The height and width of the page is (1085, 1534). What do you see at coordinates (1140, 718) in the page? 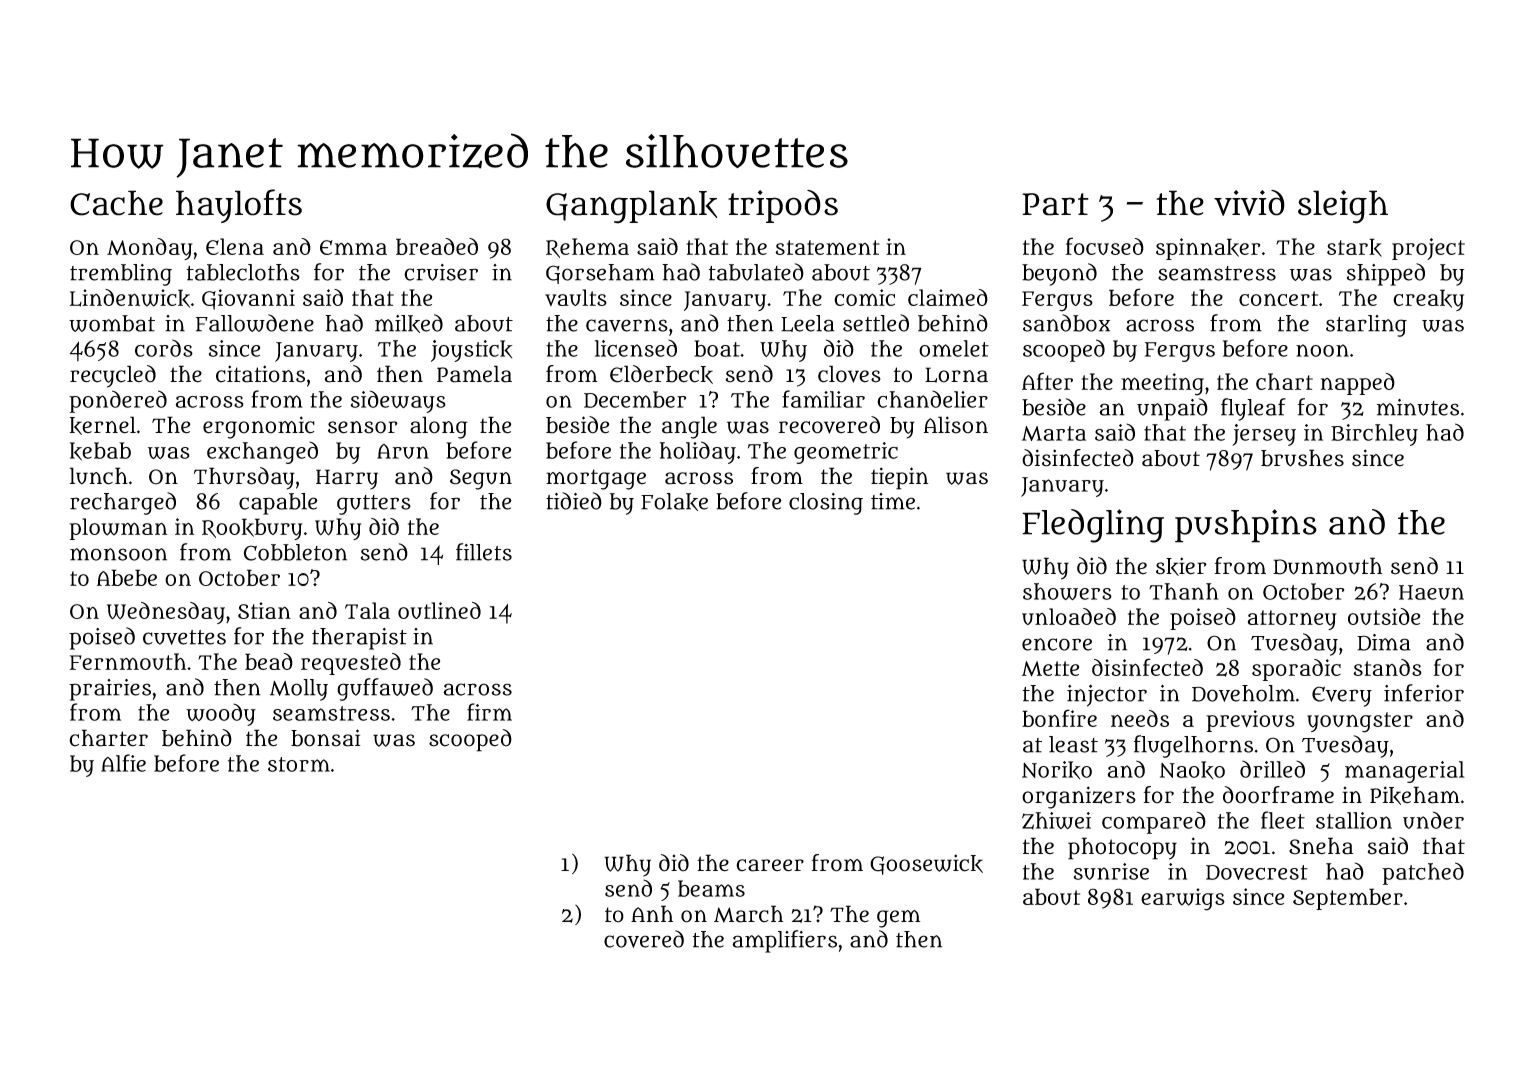
I see `needs` at bounding box center [1140, 718].
